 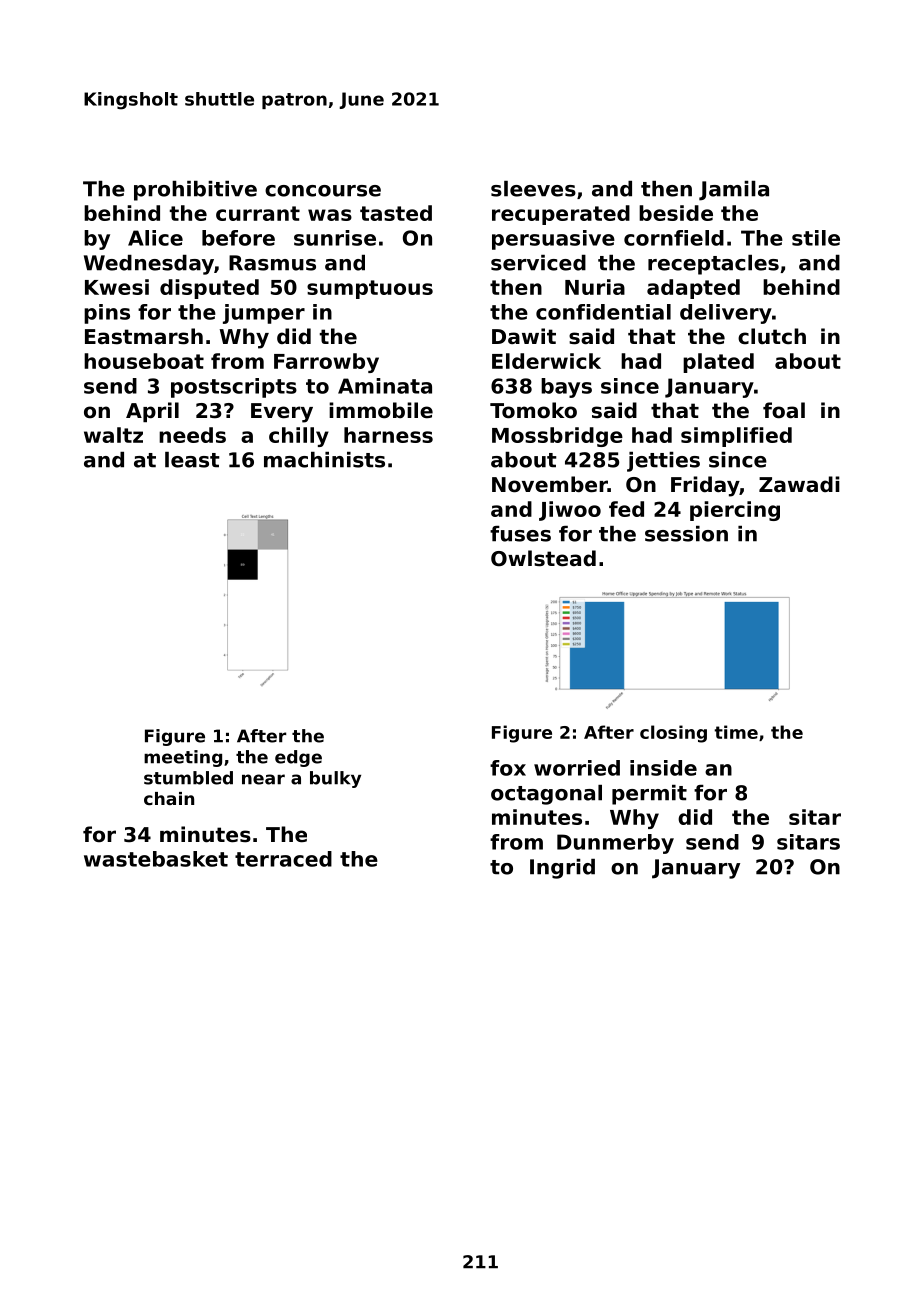 I want to click on Zawadi, so click(x=799, y=484).
